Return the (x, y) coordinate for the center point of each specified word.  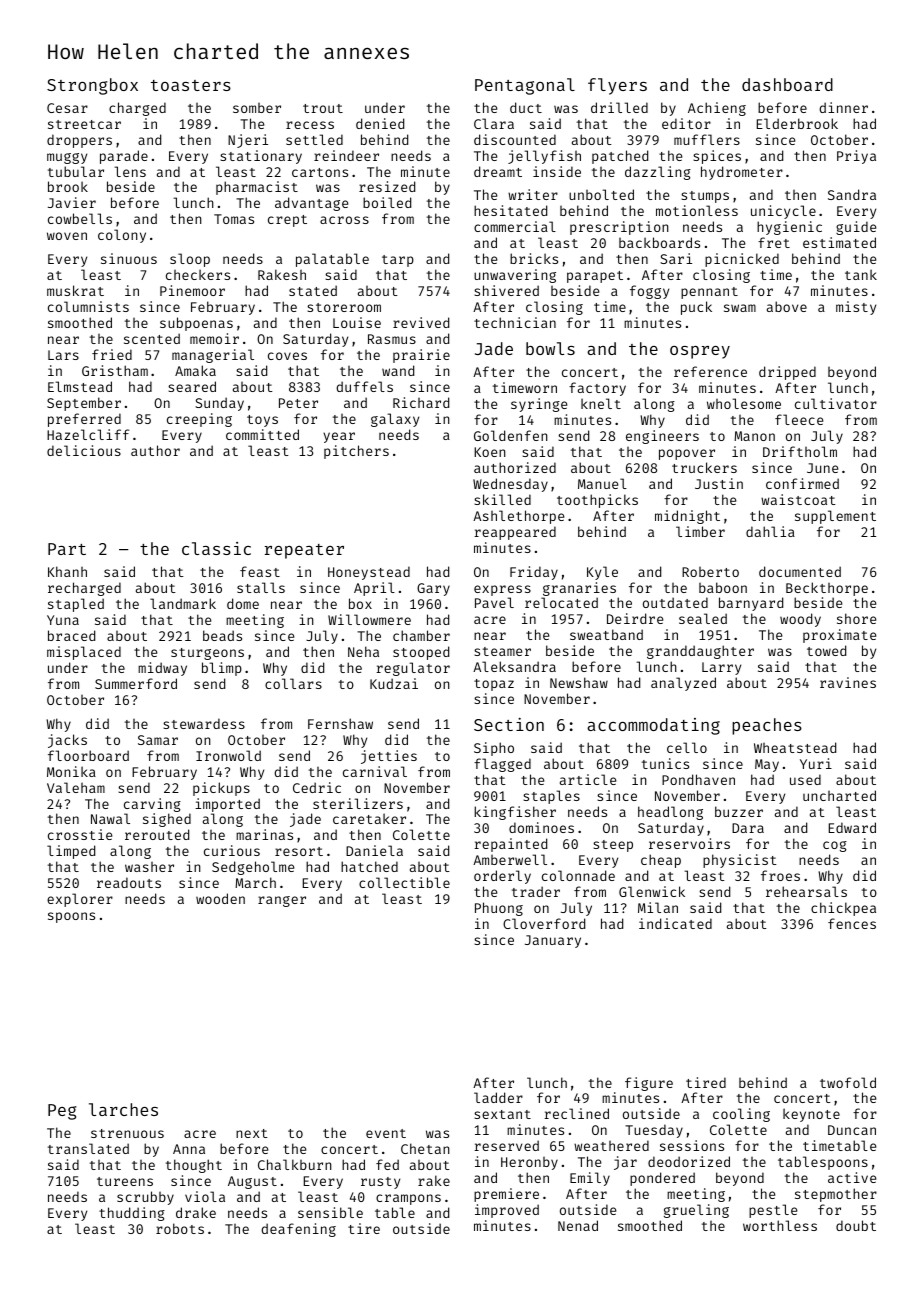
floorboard (88, 755)
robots (180, 1228)
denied (380, 123)
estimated (839, 242)
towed (826, 650)
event (386, 1133)
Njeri (248, 141)
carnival (375, 771)
